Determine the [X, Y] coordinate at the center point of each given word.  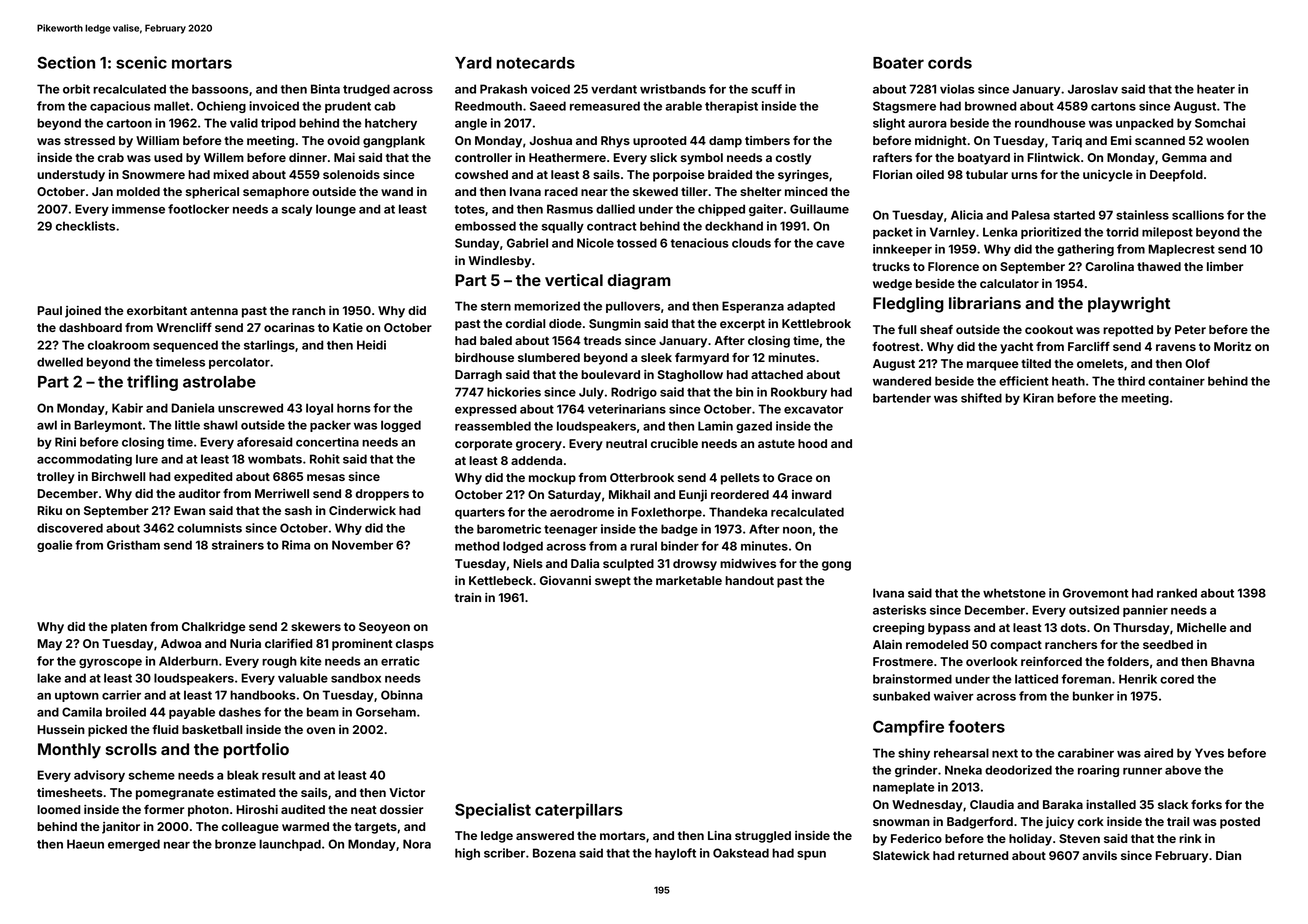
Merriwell [282, 493]
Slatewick [901, 855]
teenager [571, 530]
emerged [134, 845]
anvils [1099, 855]
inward [811, 494]
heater [1216, 89]
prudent [348, 107]
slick [663, 157]
